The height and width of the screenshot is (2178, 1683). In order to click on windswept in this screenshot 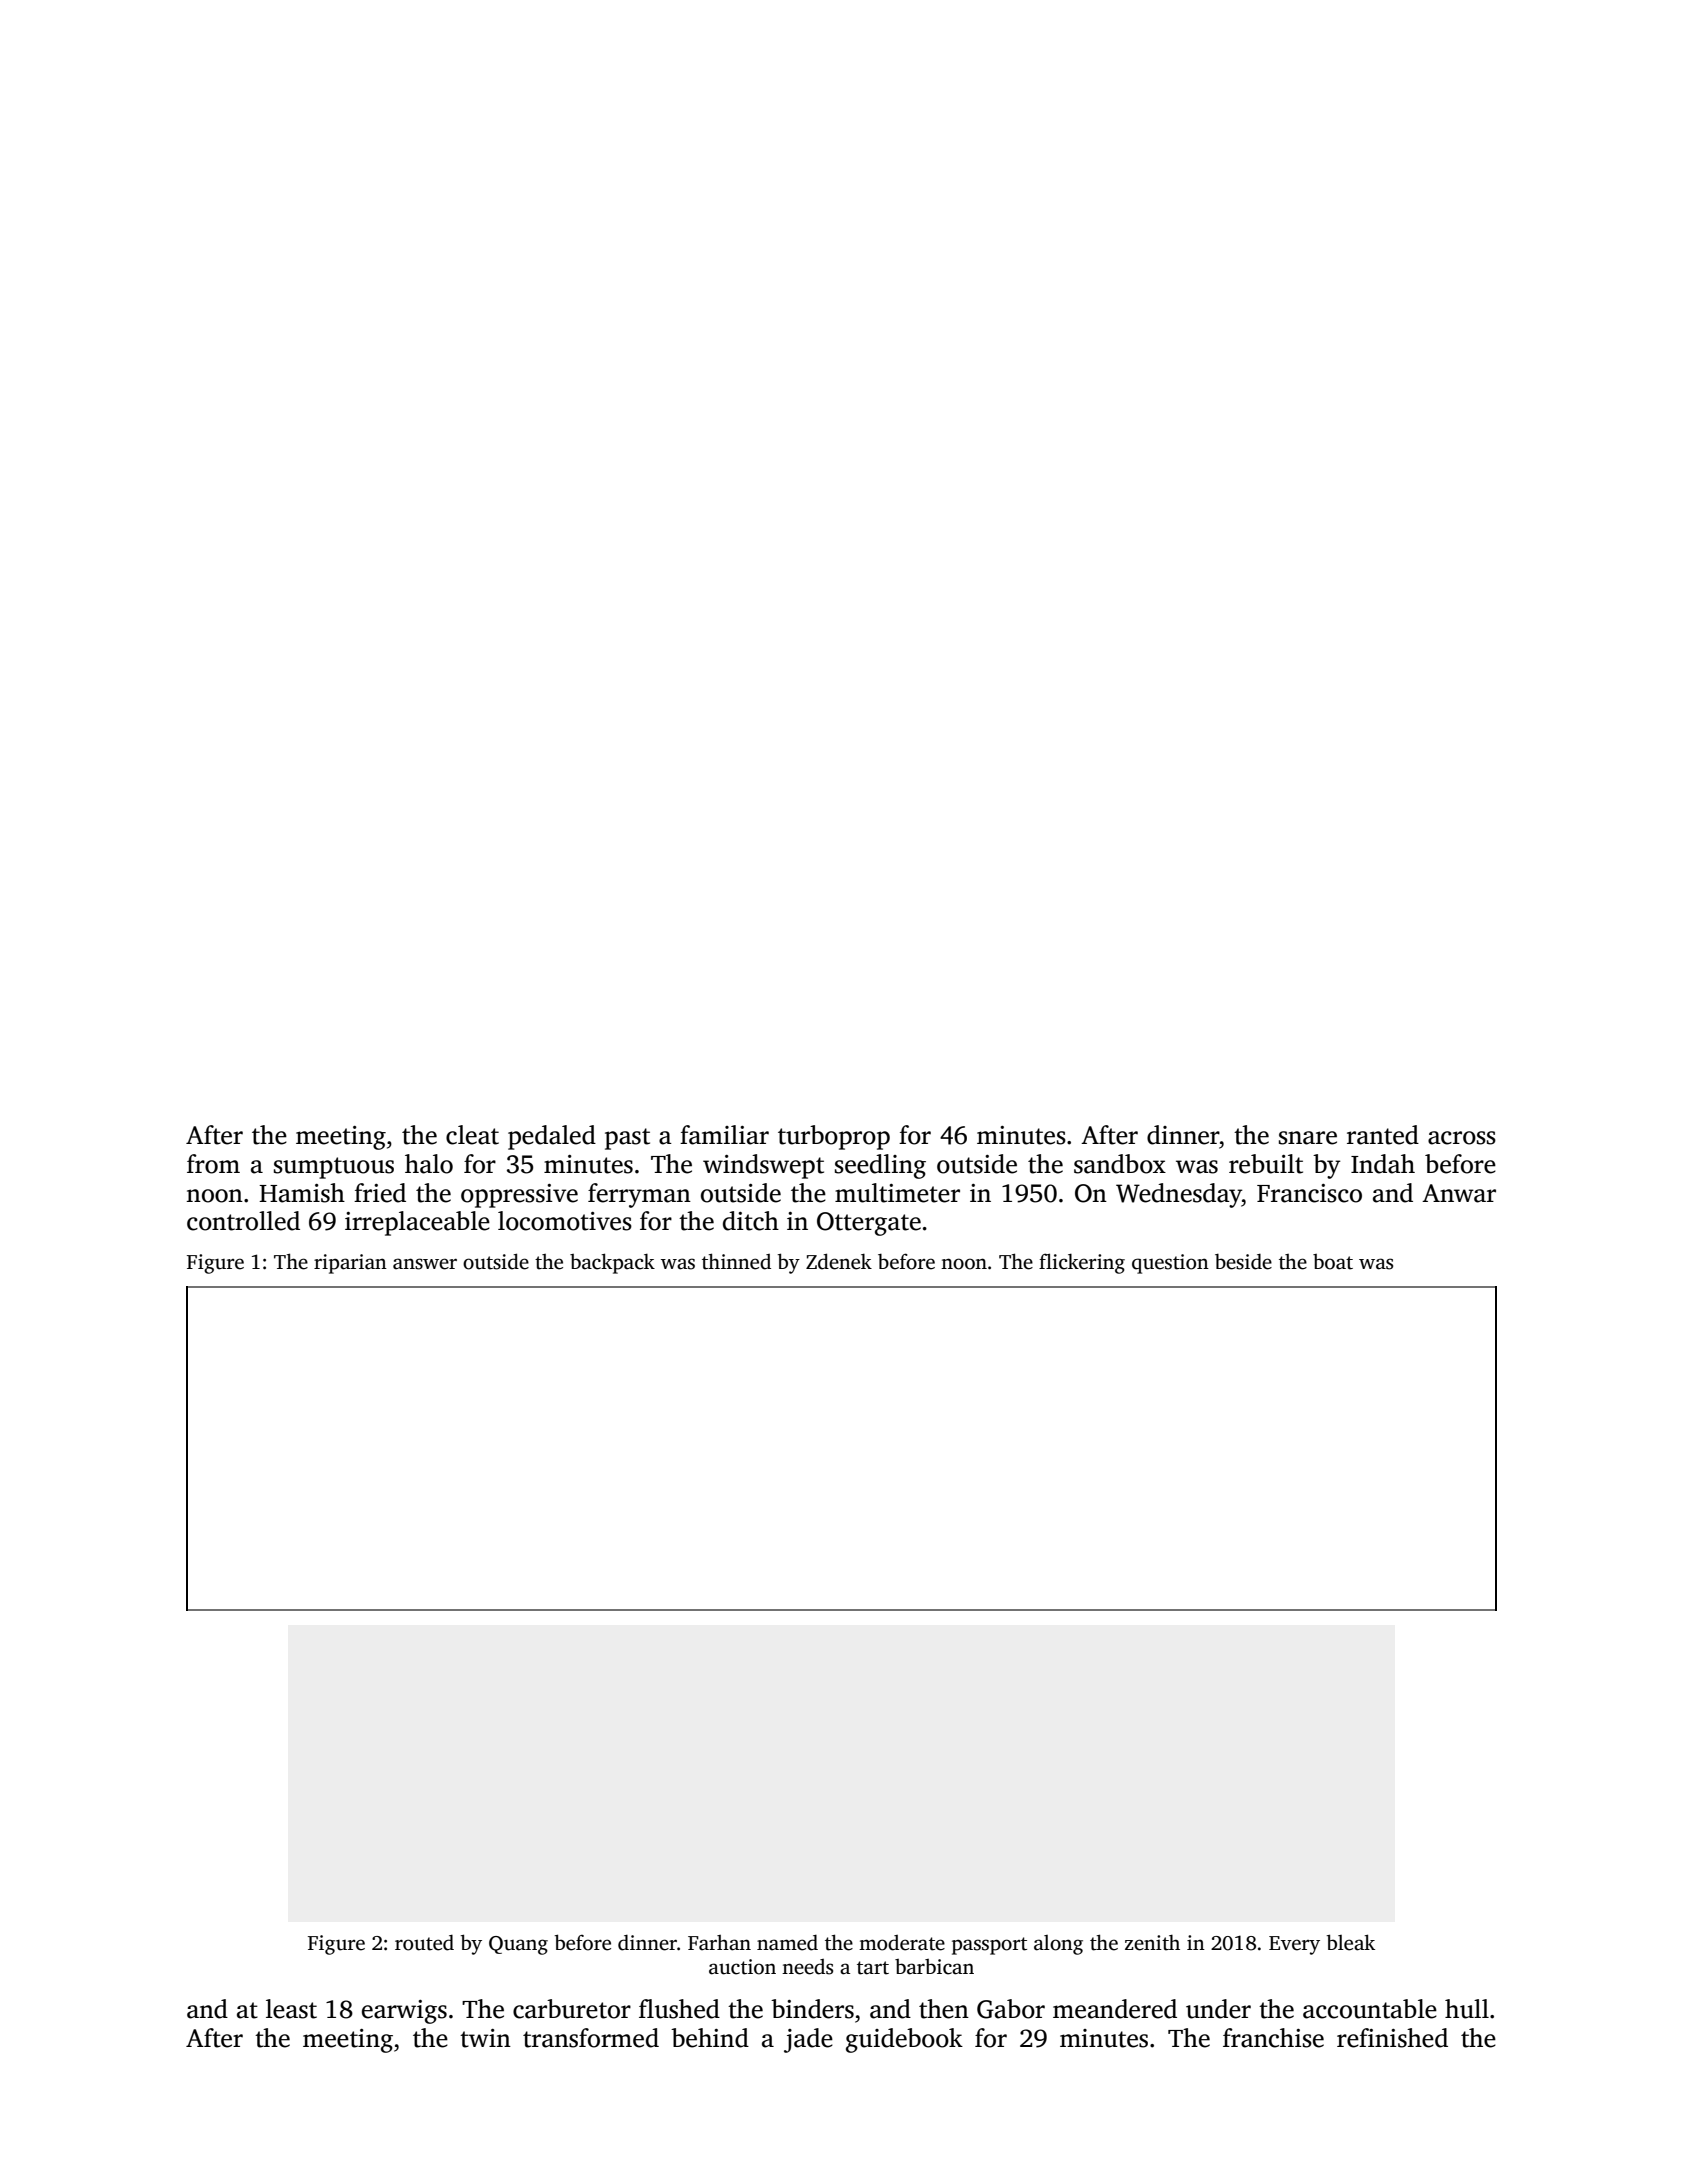, I will do `click(763, 1166)`.
